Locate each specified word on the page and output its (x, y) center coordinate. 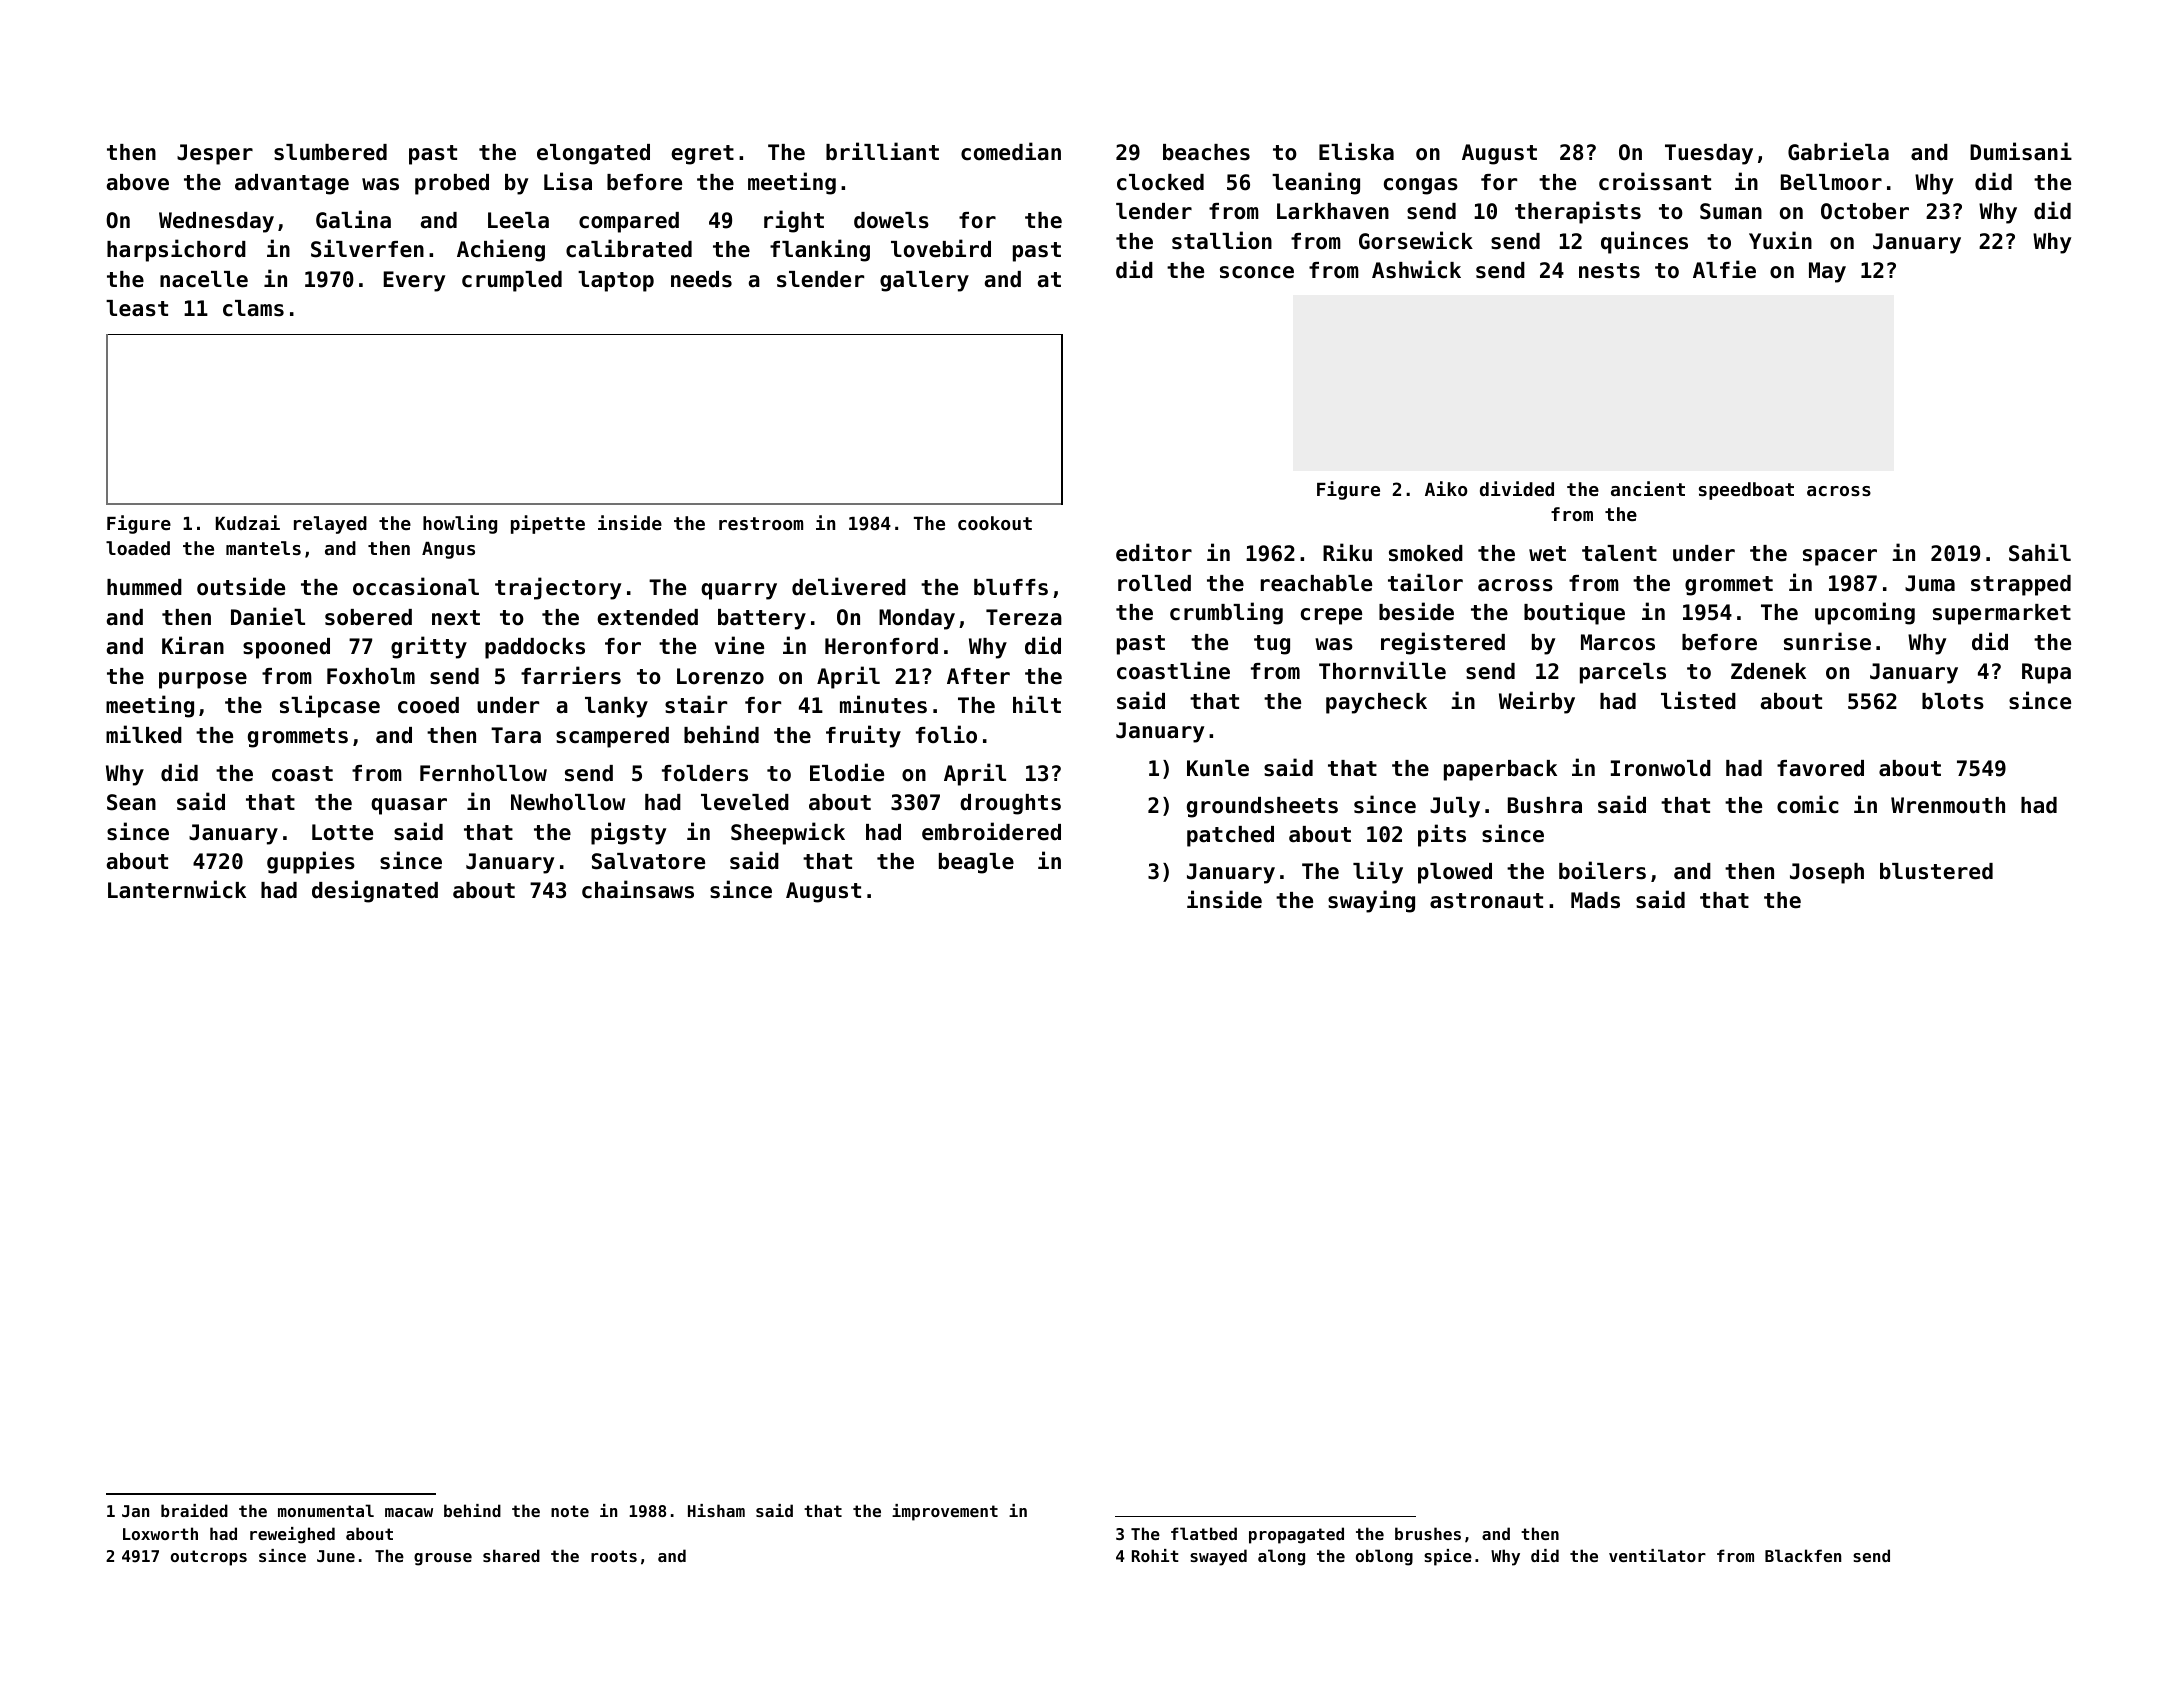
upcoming (1865, 613)
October (1865, 211)
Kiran (193, 645)
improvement (945, 1512)
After (978, 676)
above (138, 182)
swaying (1371, 901)
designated (375, 891)
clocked (1160, 182)
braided (194, 1510)
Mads (1595, 900)
